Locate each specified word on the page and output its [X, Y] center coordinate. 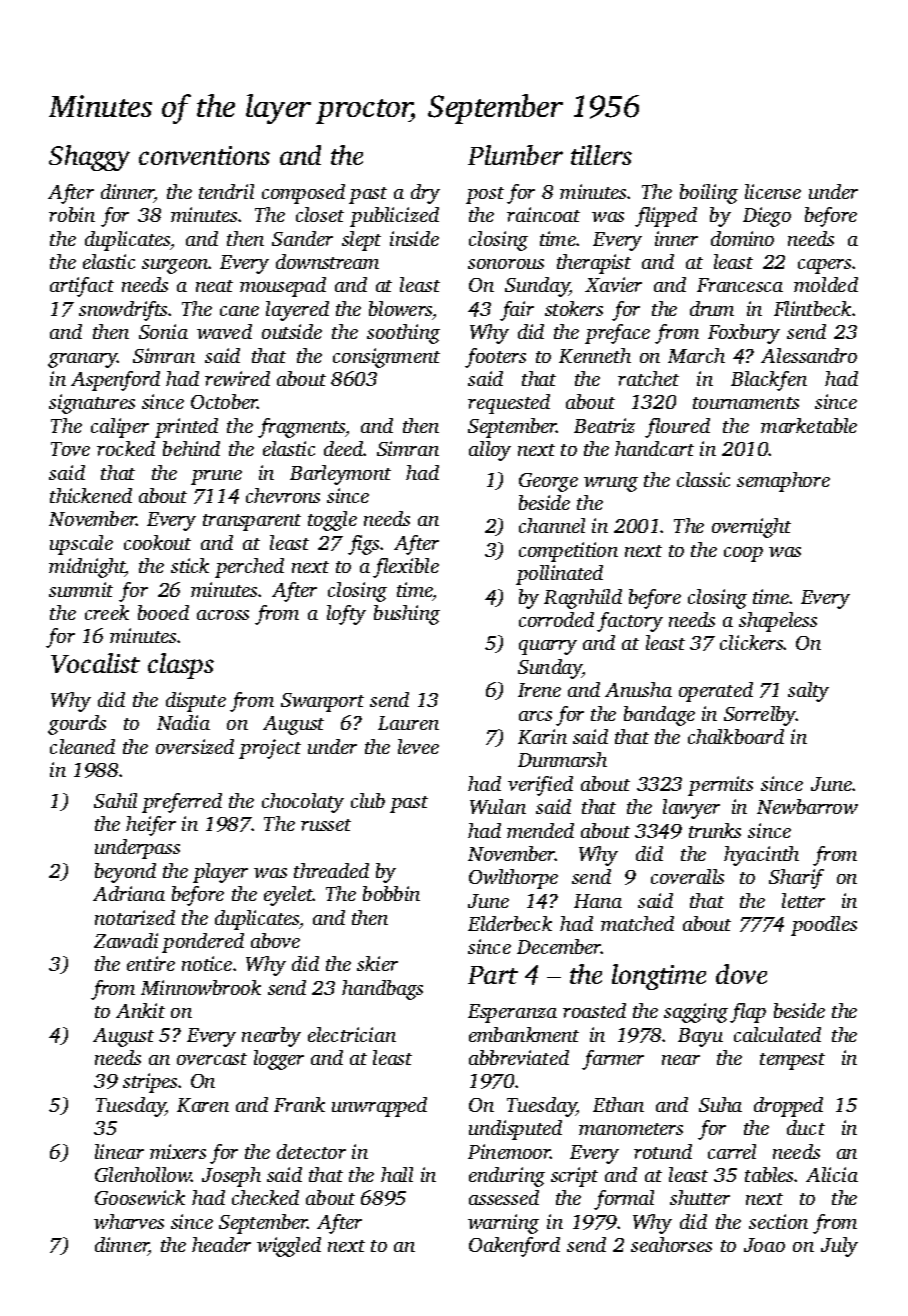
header [221, 1244]
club [368, 800]
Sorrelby [760, 716]
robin [72, 214]
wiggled [289, 1247]
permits [720, 786]
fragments [302, 428]
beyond [125, 873]
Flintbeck [812, 308]
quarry [548, 647]
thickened [91, 495]
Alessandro [809, 355]
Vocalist [95, 663]
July [839, 1247]
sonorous [506, 264]
